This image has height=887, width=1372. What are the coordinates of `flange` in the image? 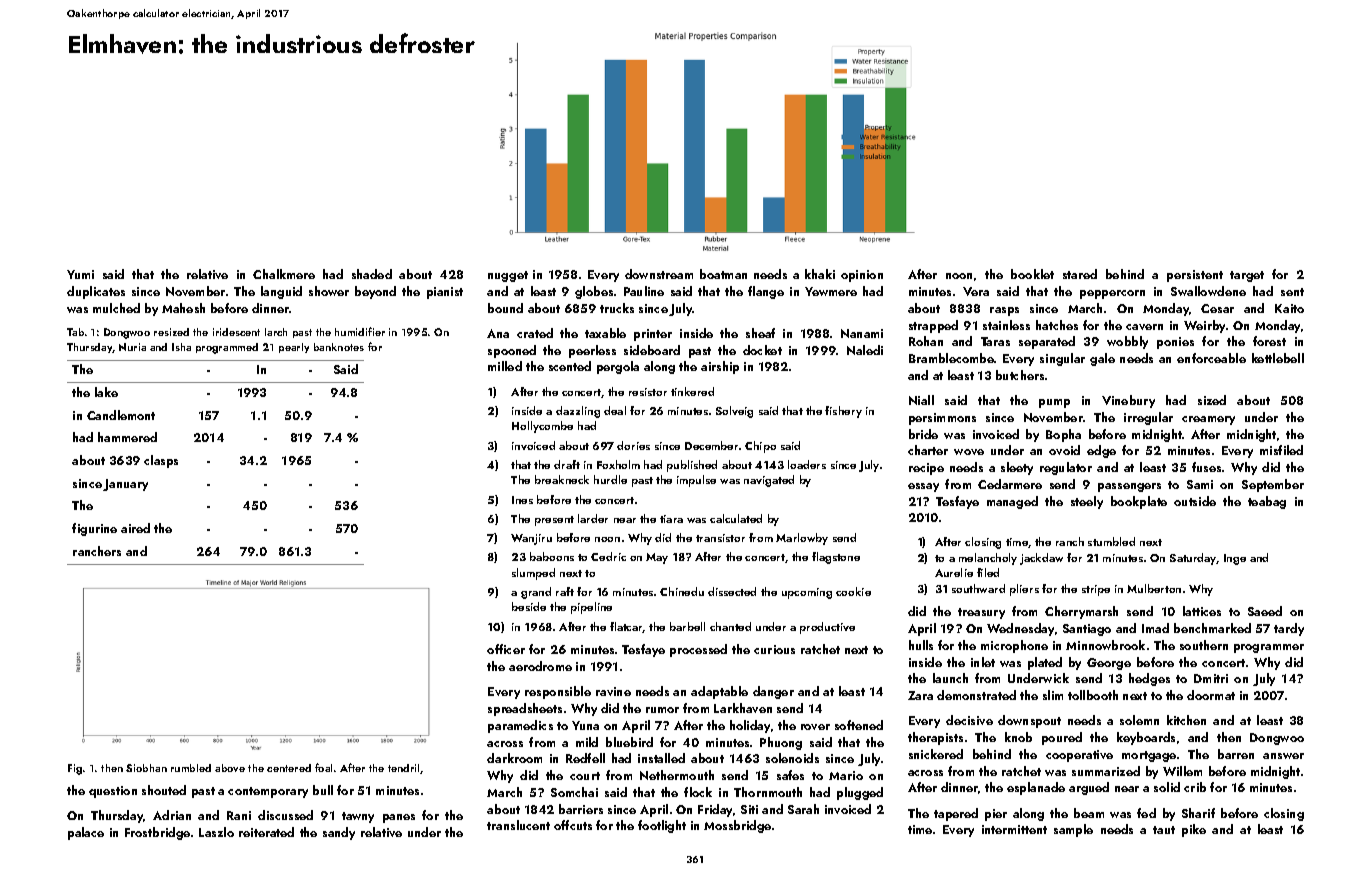 It's located at (766, 292).
